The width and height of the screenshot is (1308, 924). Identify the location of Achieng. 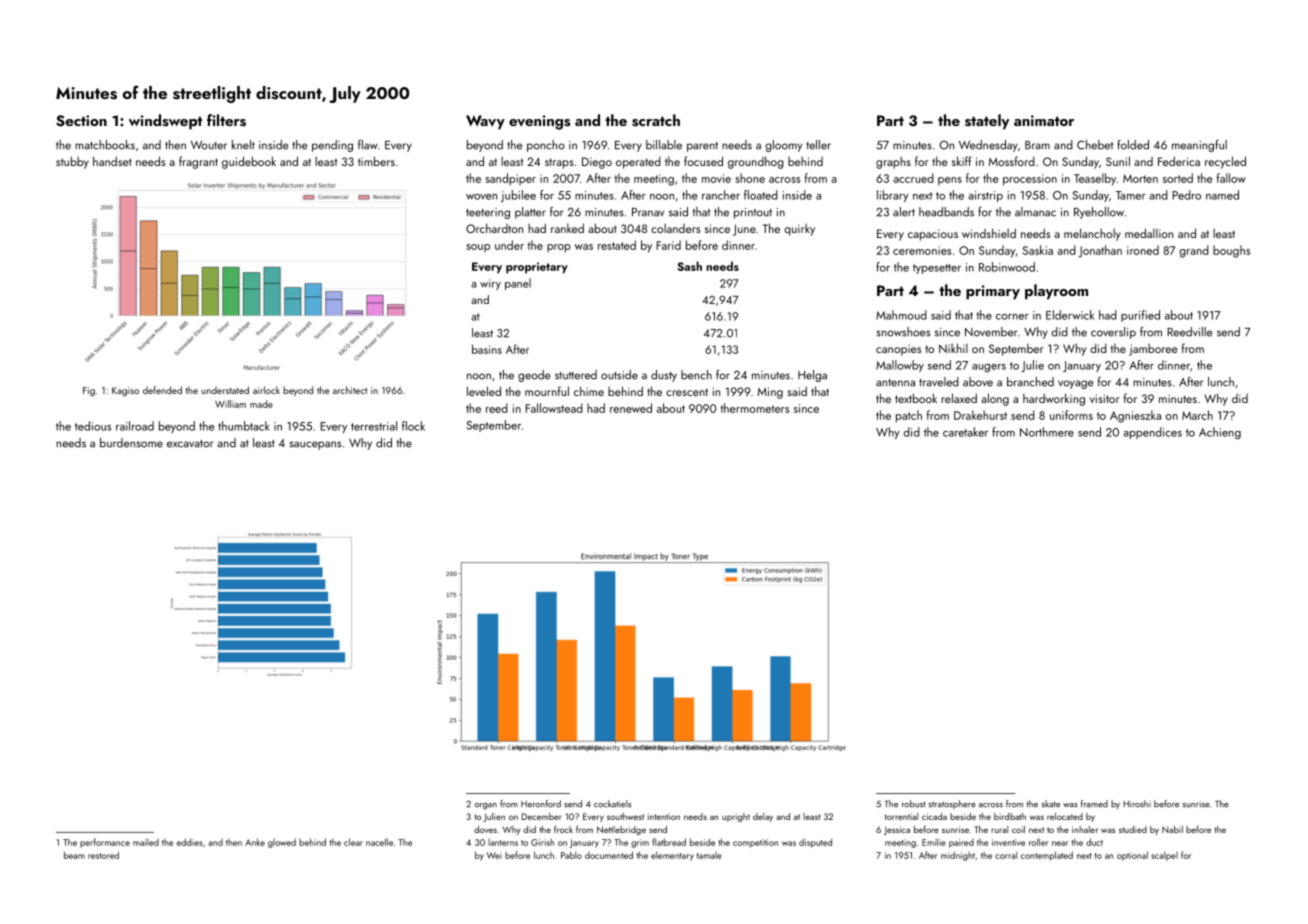
(1220, 433).
